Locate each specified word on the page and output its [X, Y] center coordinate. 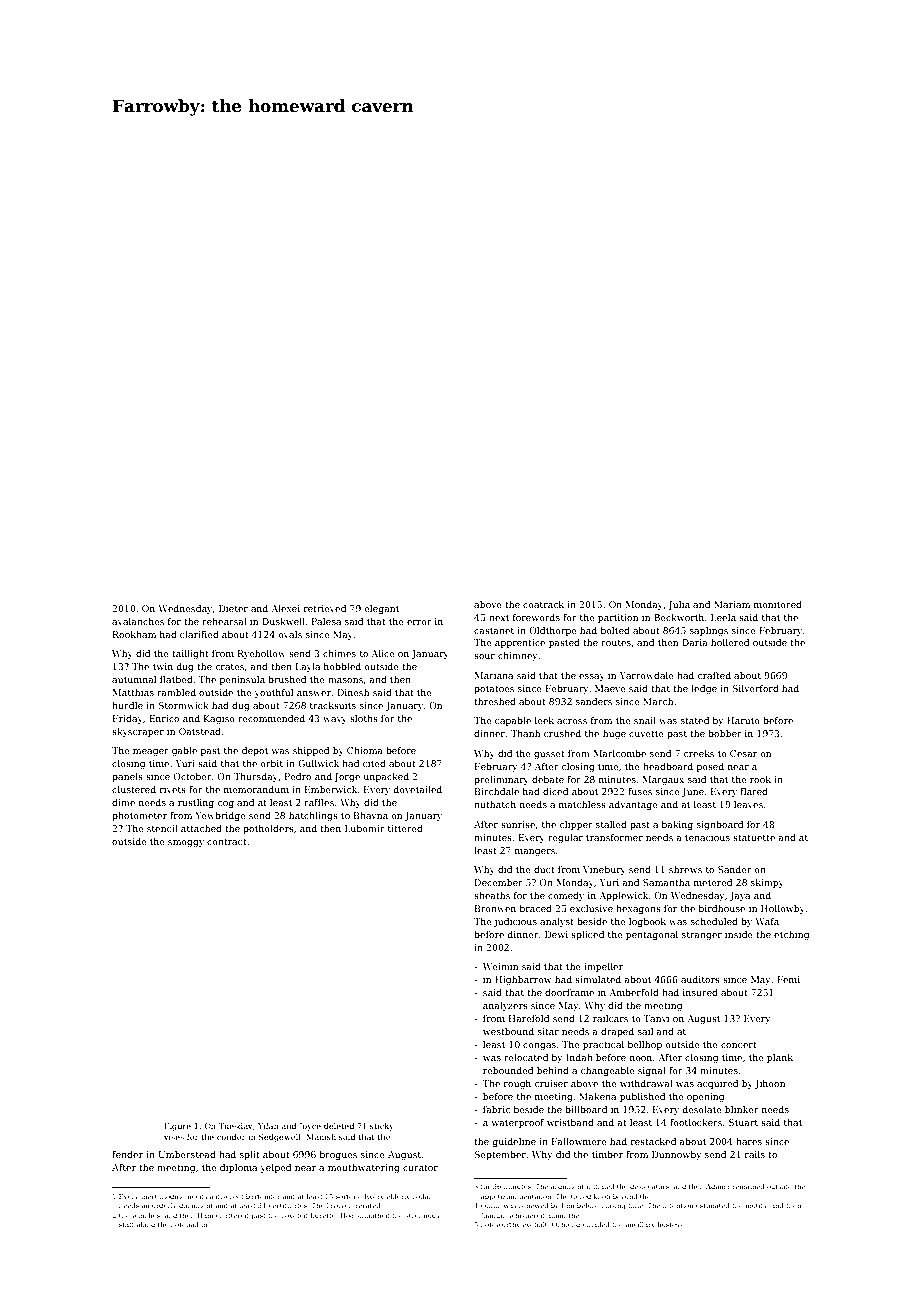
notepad [184, 1225]
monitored [778, 604]
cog [225, 804]
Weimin [500, 966]
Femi [788, 979]
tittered [405, 828]
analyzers [505, 1006]
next [499, 618]
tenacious [707, 837]
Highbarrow [523, 980]
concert [739, 1045]
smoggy [186, 843]
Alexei [285, 608]
